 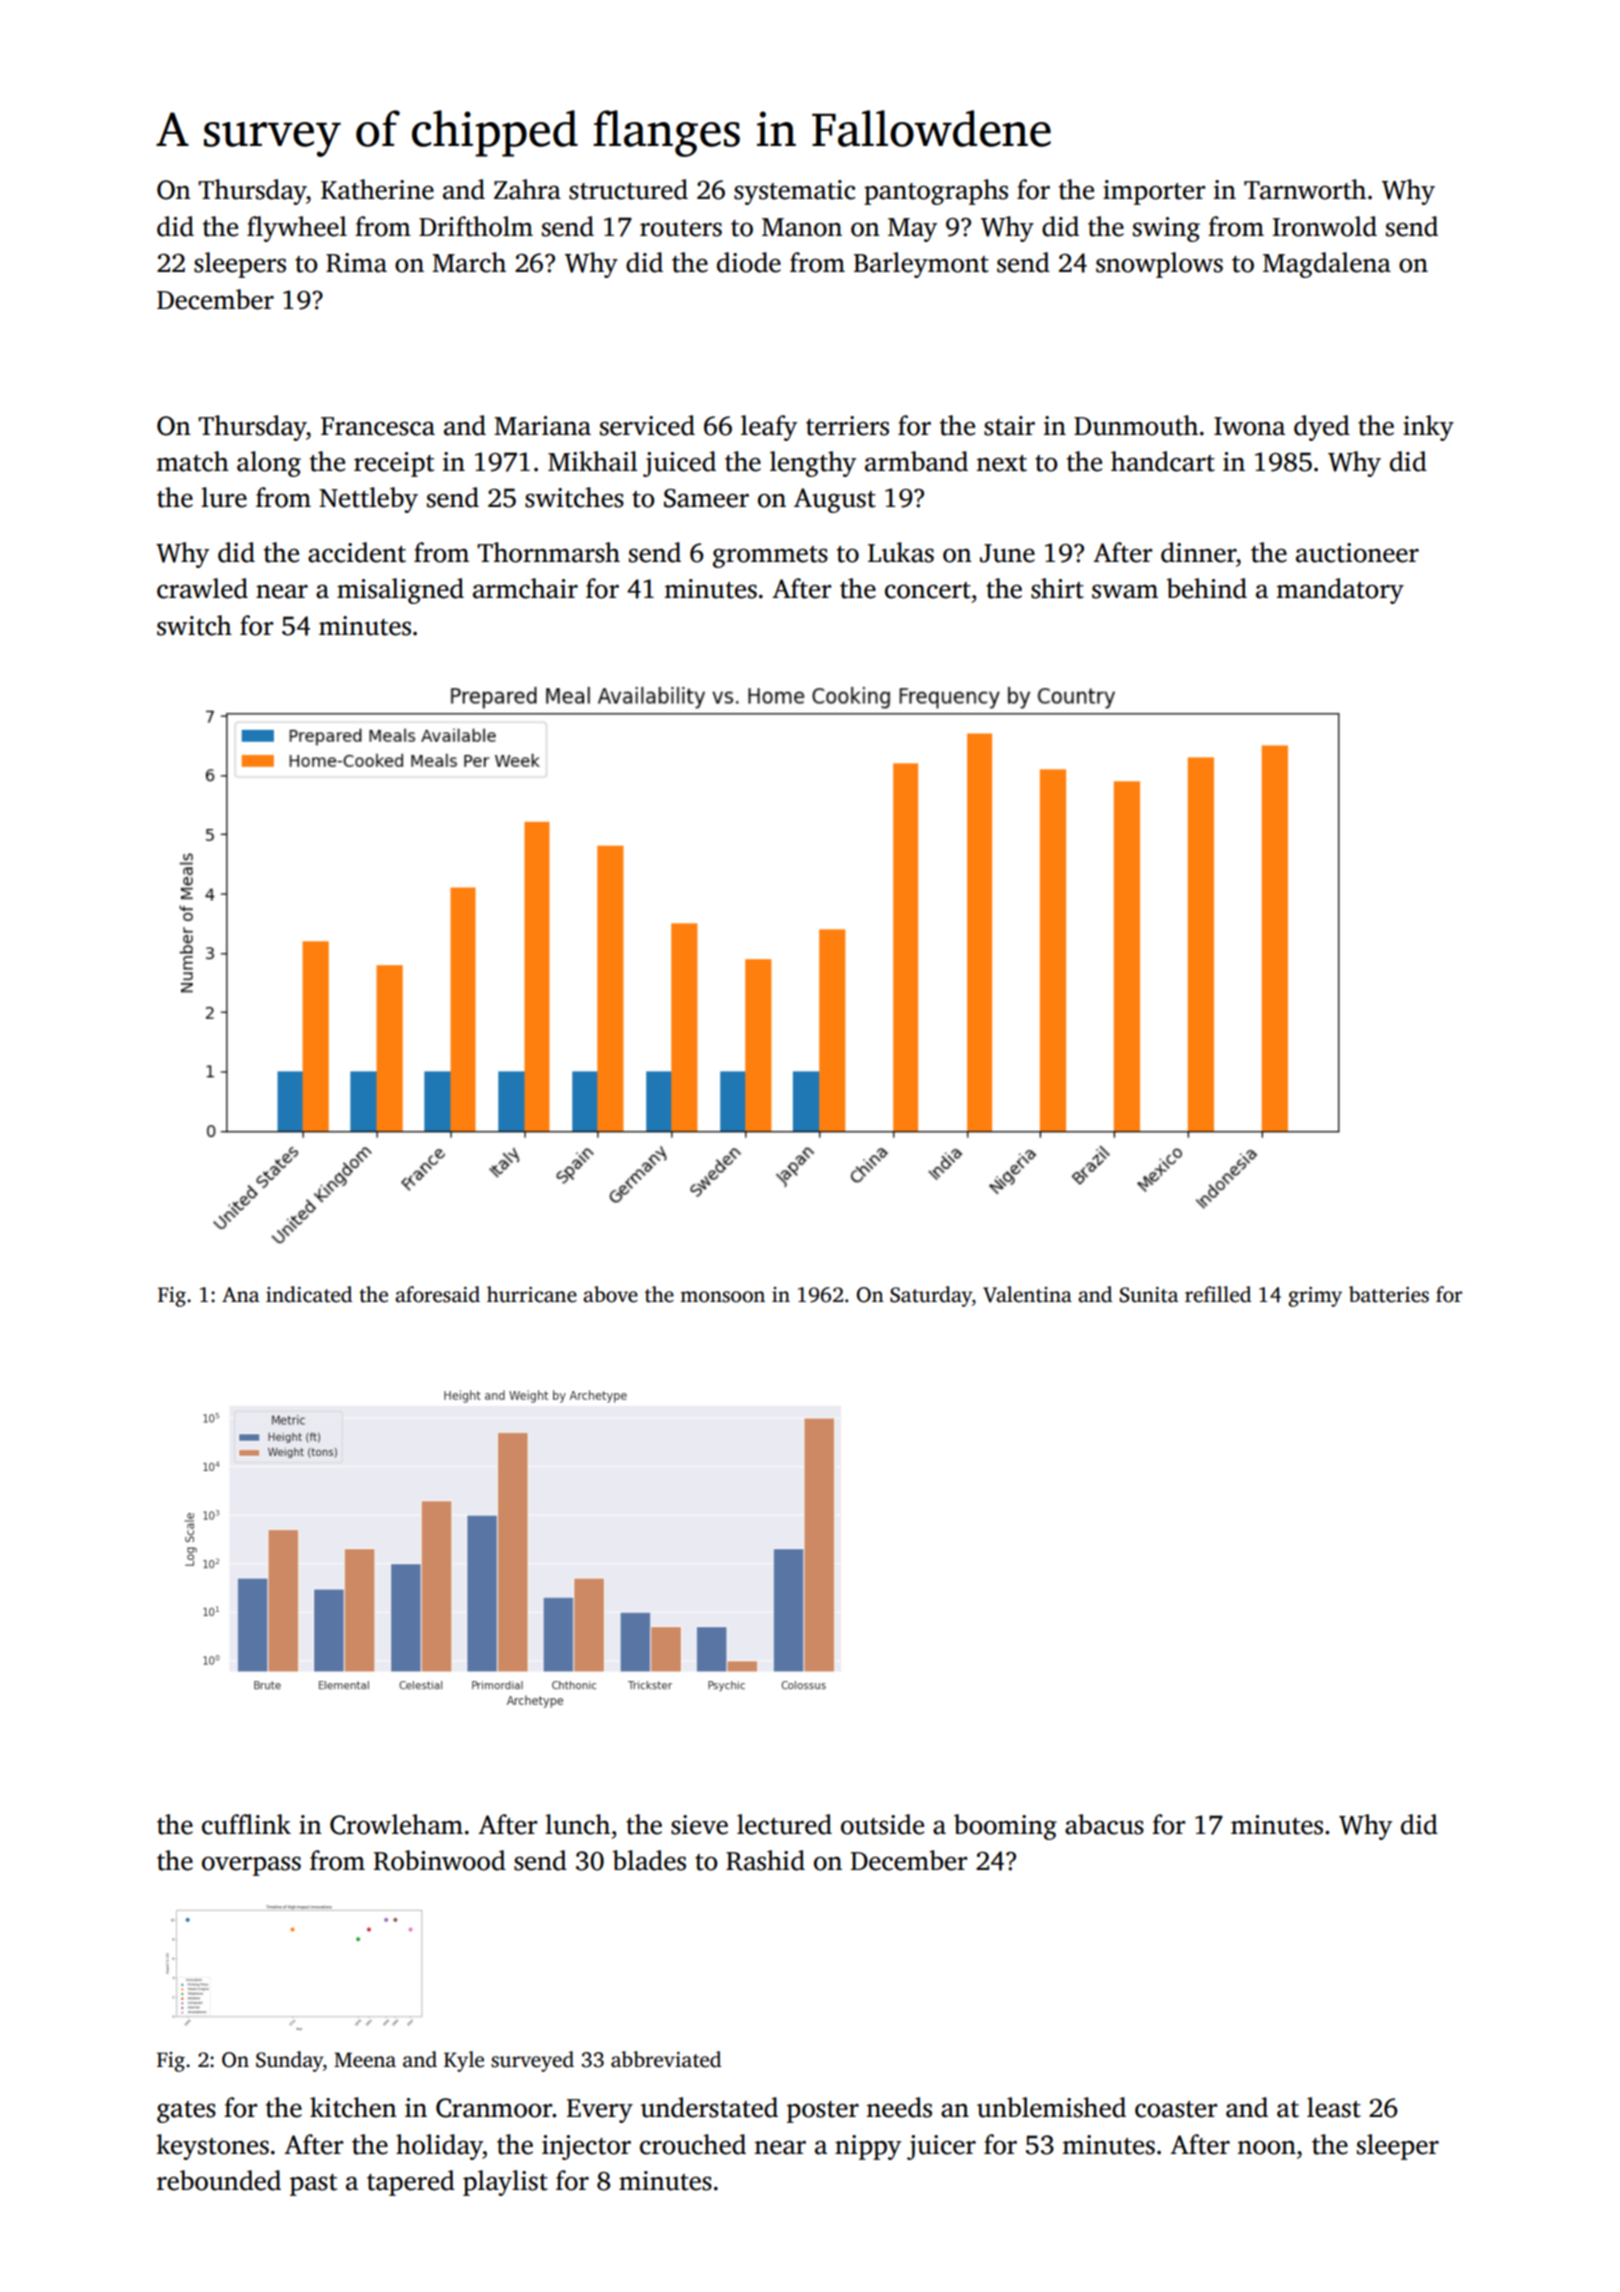 I want to click on aforesaid, so click(x=437, y=1294).
